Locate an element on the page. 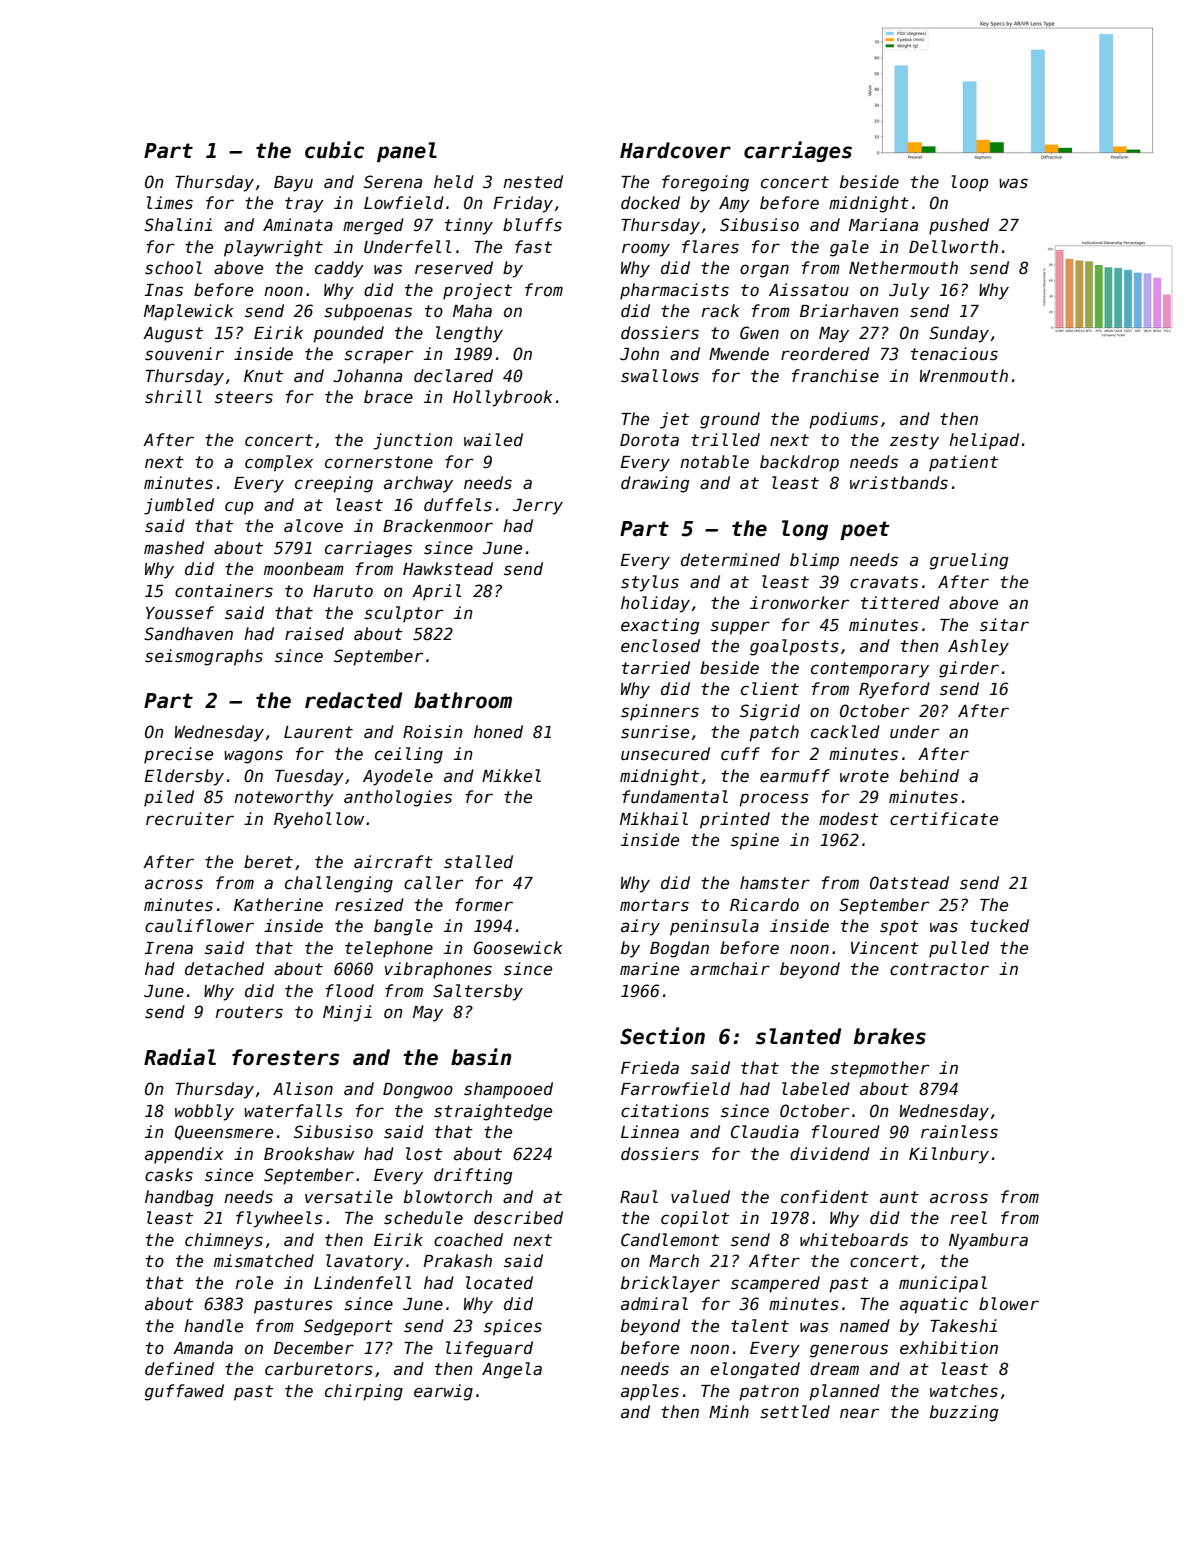 The image size is (1192, 1543). project is located at coordinates (477, 291).
